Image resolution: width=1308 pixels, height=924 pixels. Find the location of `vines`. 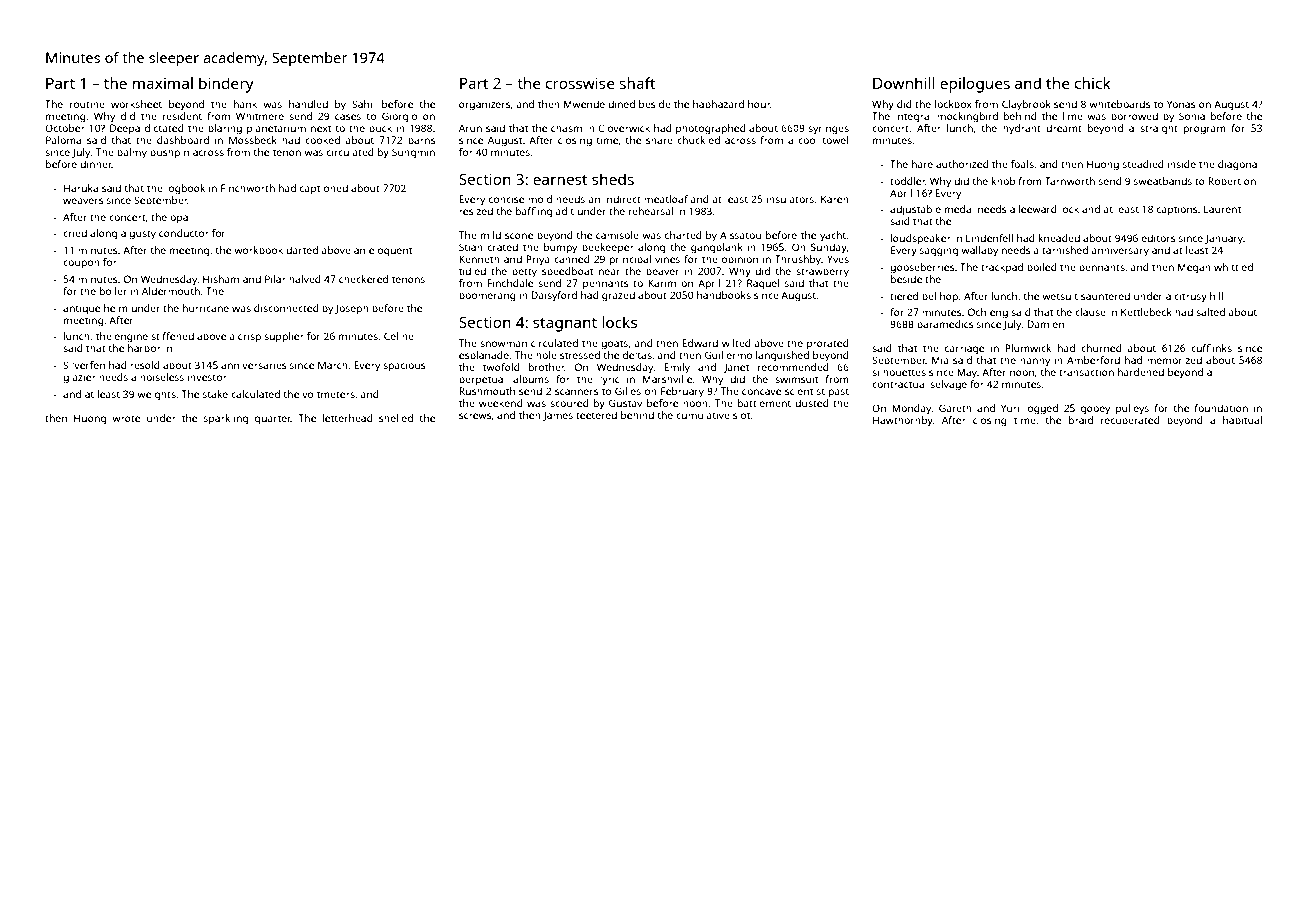

vines is located at coordinates (667, 259).
